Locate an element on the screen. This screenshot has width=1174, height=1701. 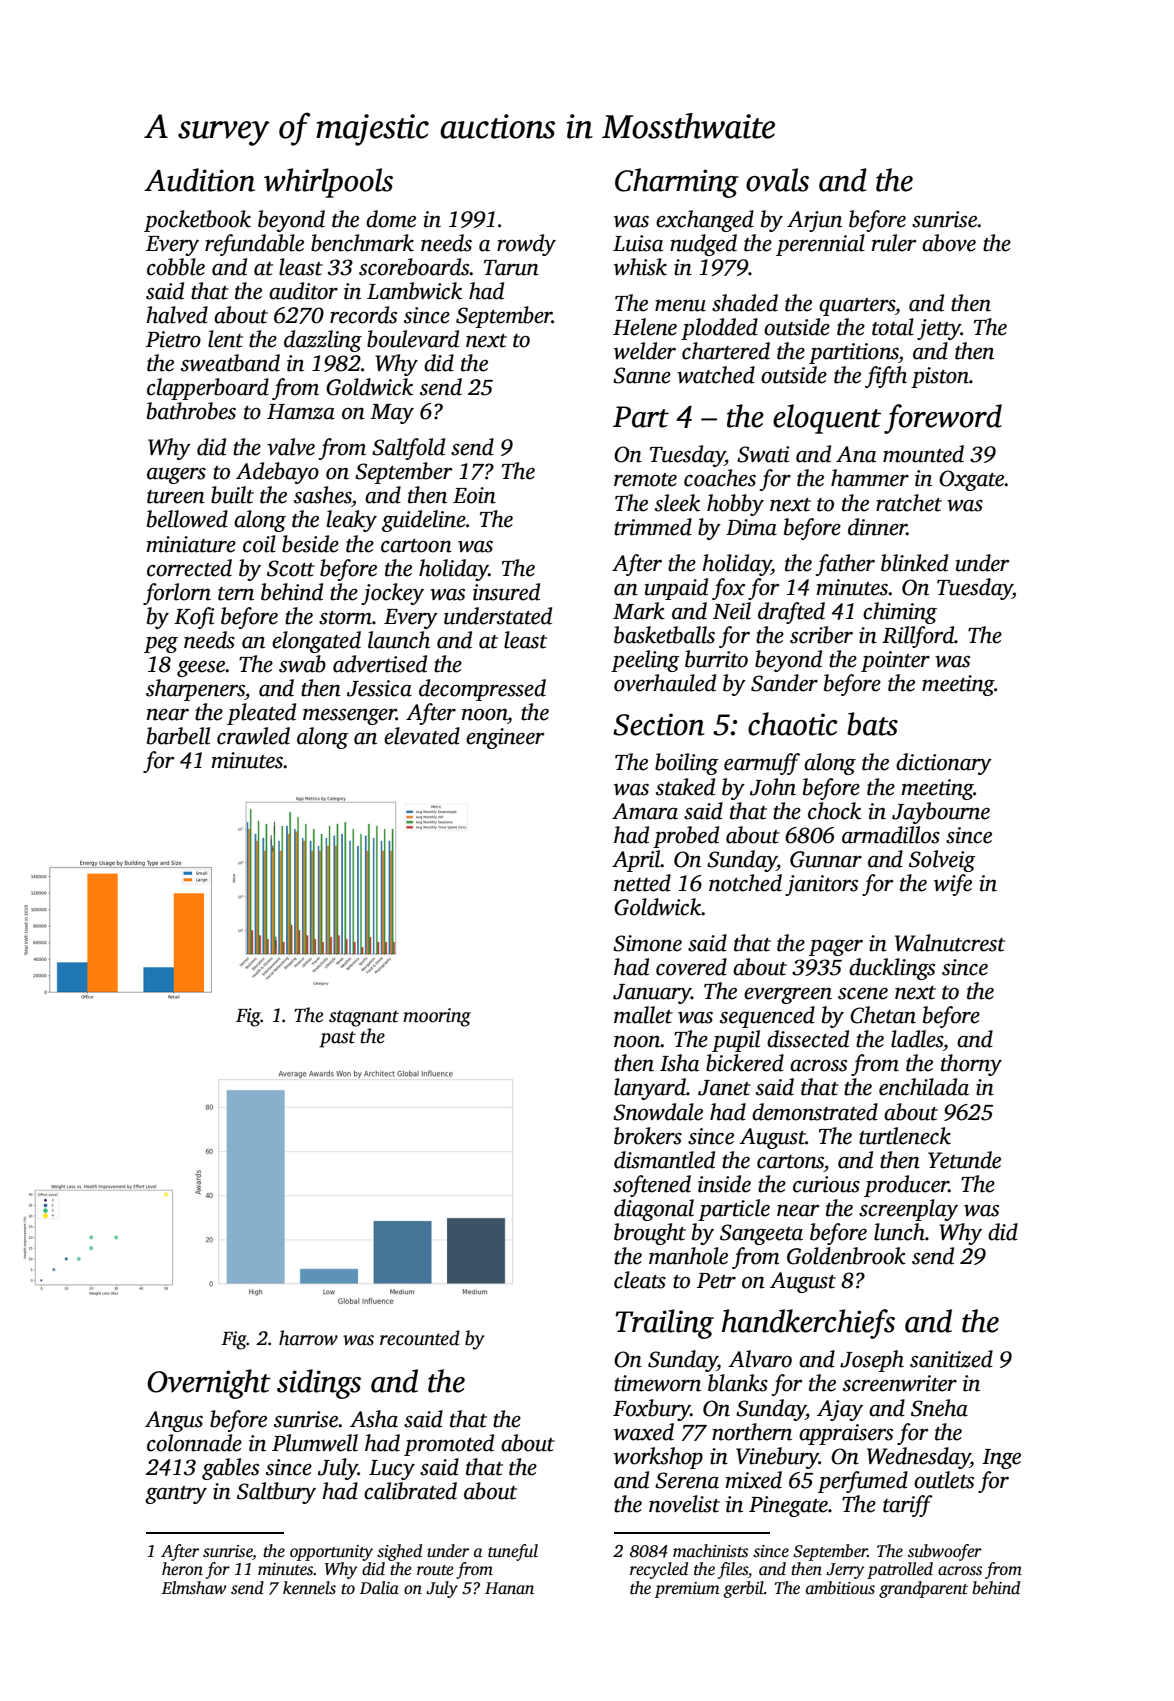
harrow is located at coordinates (308, 1338).
